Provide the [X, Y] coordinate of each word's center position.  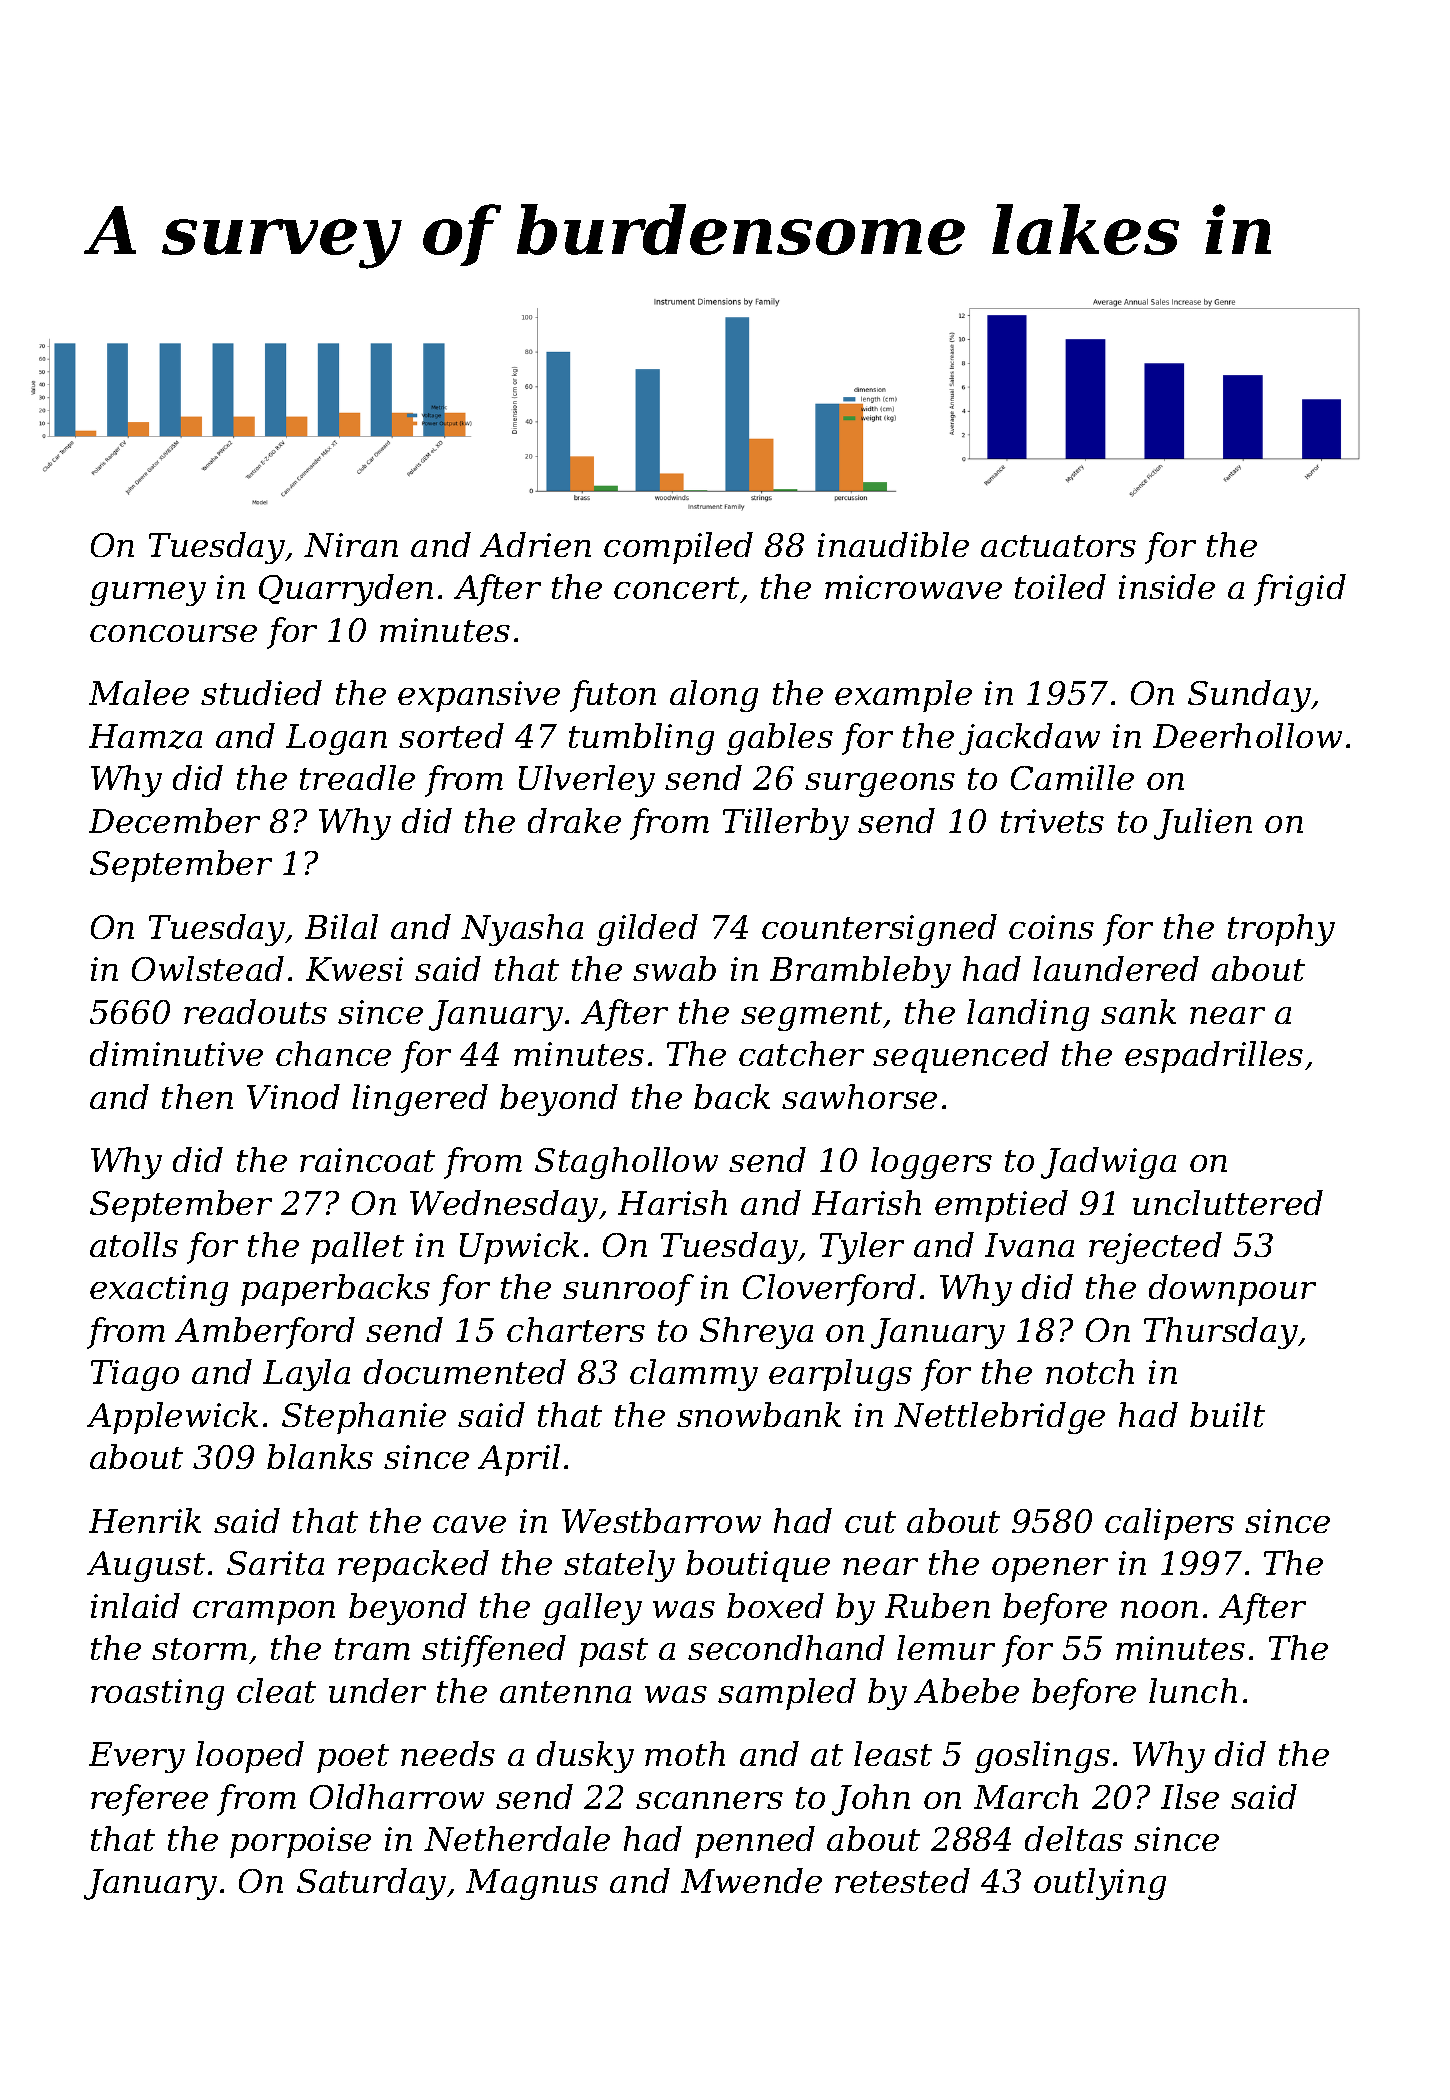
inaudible [893, 544]
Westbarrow [661, 1520]
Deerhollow [1247, 735]
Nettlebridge [999, 1418]
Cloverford [829, 1290]
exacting [159, 1290]
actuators [1058, 546]
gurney [148, 594]
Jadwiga [1108, 1163]
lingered [420, 1100]
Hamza [145, 736]
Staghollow [626, 1163]
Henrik [145, 1520]
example [903, 696]
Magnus [532, 1884]
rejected [1155, 1248]
